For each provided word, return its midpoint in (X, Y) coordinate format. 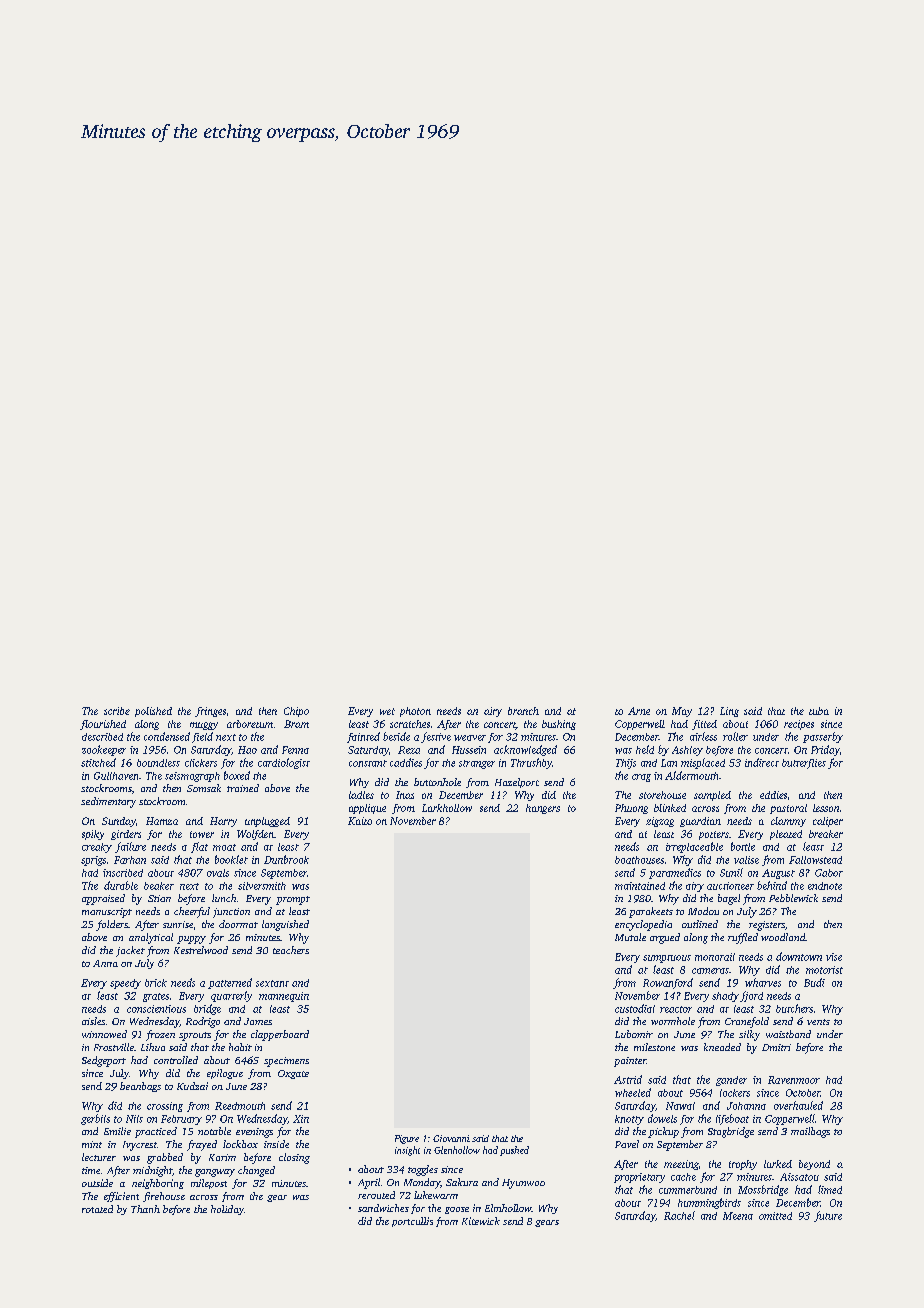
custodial (635, 1008)
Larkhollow (447, 808)
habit (240, 1047)
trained (243, 788)
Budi (814, 982)
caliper (828, 822)
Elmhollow (508, 1208)
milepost (209, 1184)
